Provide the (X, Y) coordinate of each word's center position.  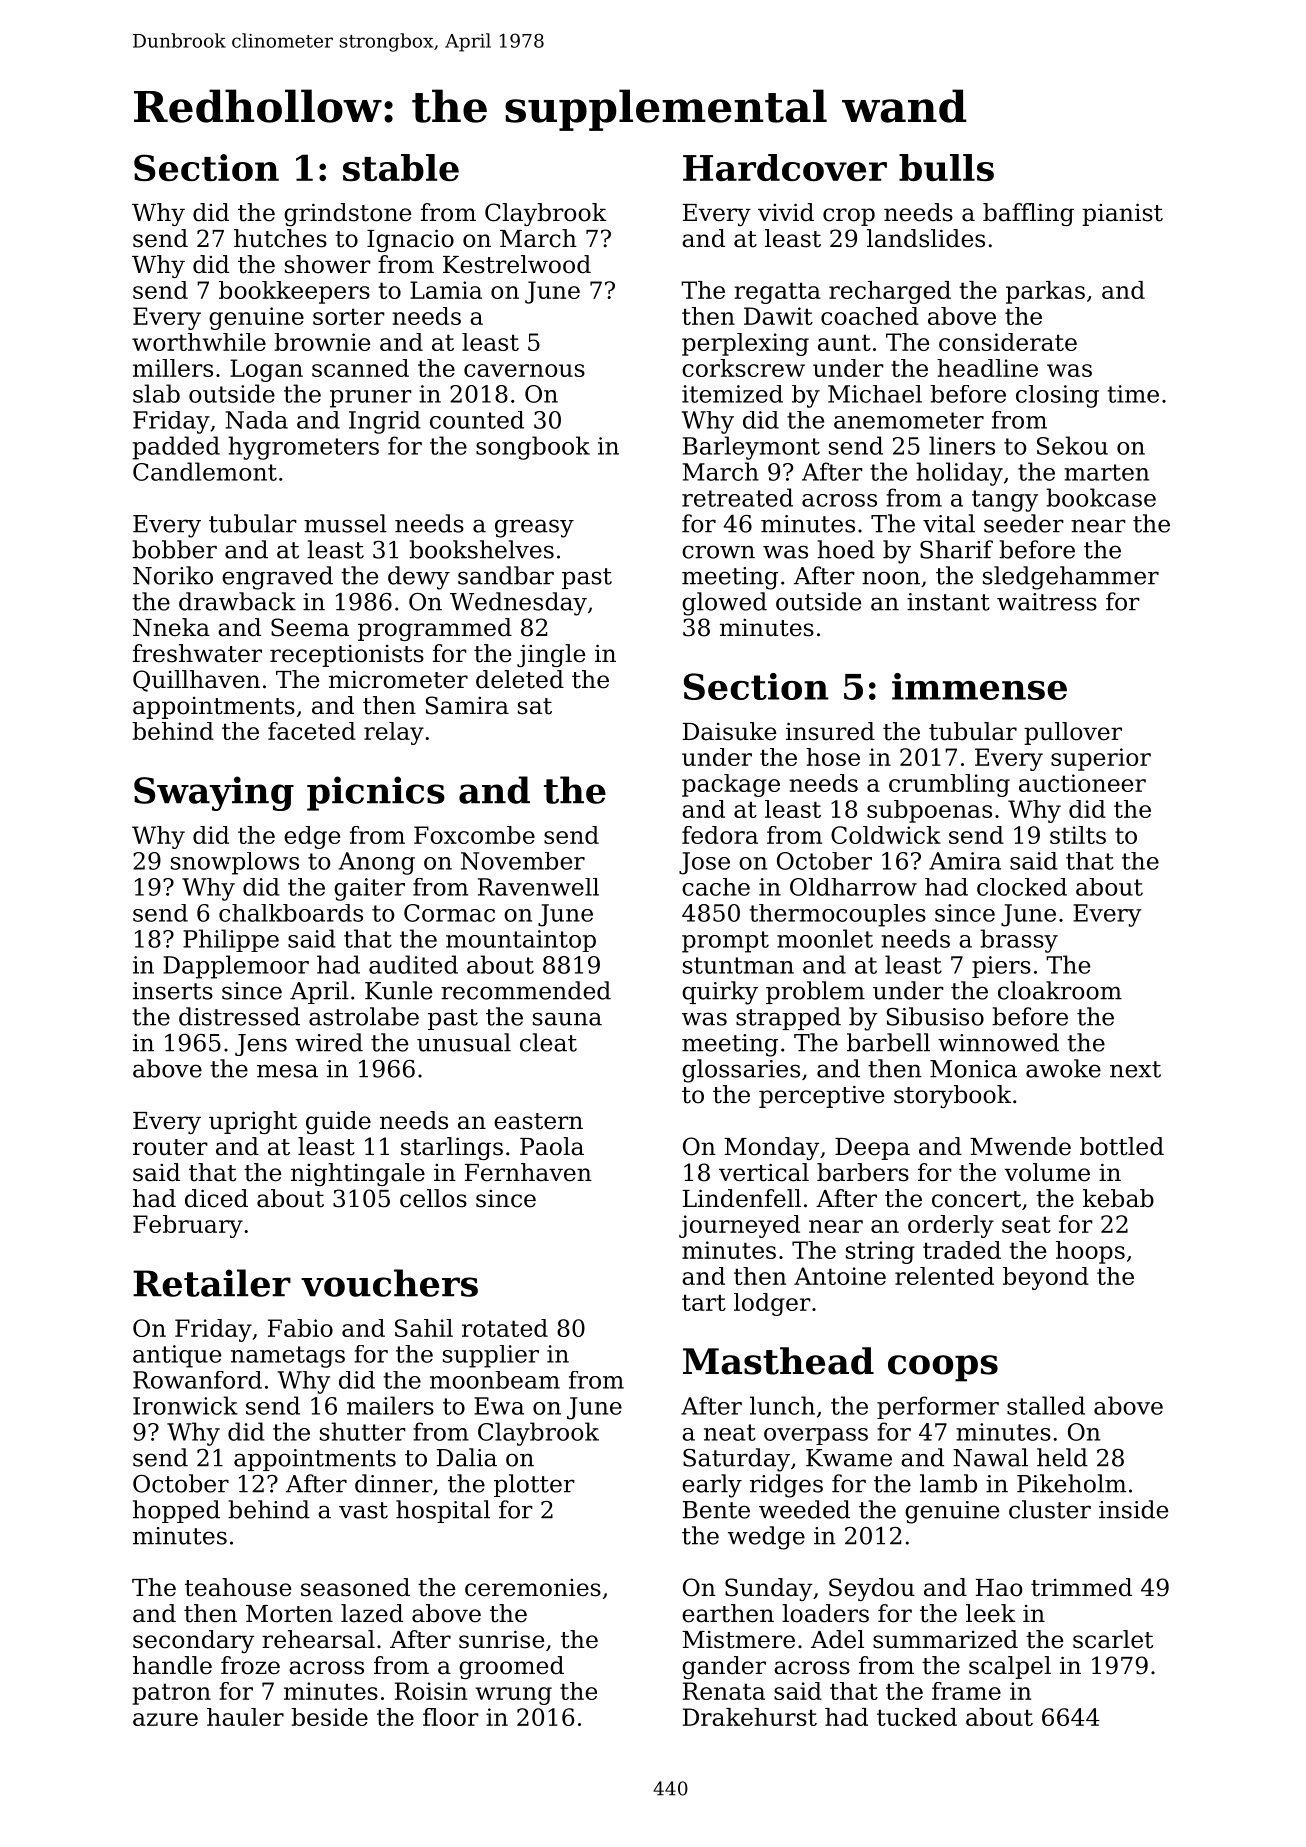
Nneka (171, 627)
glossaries (741, 1071)
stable (401, 167)
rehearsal (318, 1639)
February (188, 1226)
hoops (1090, 1252)
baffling (1028, 214)
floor (451, 1717)
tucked (917, 1717)
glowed (724, 604)
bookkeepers (294, 292)
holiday (959, 474)
